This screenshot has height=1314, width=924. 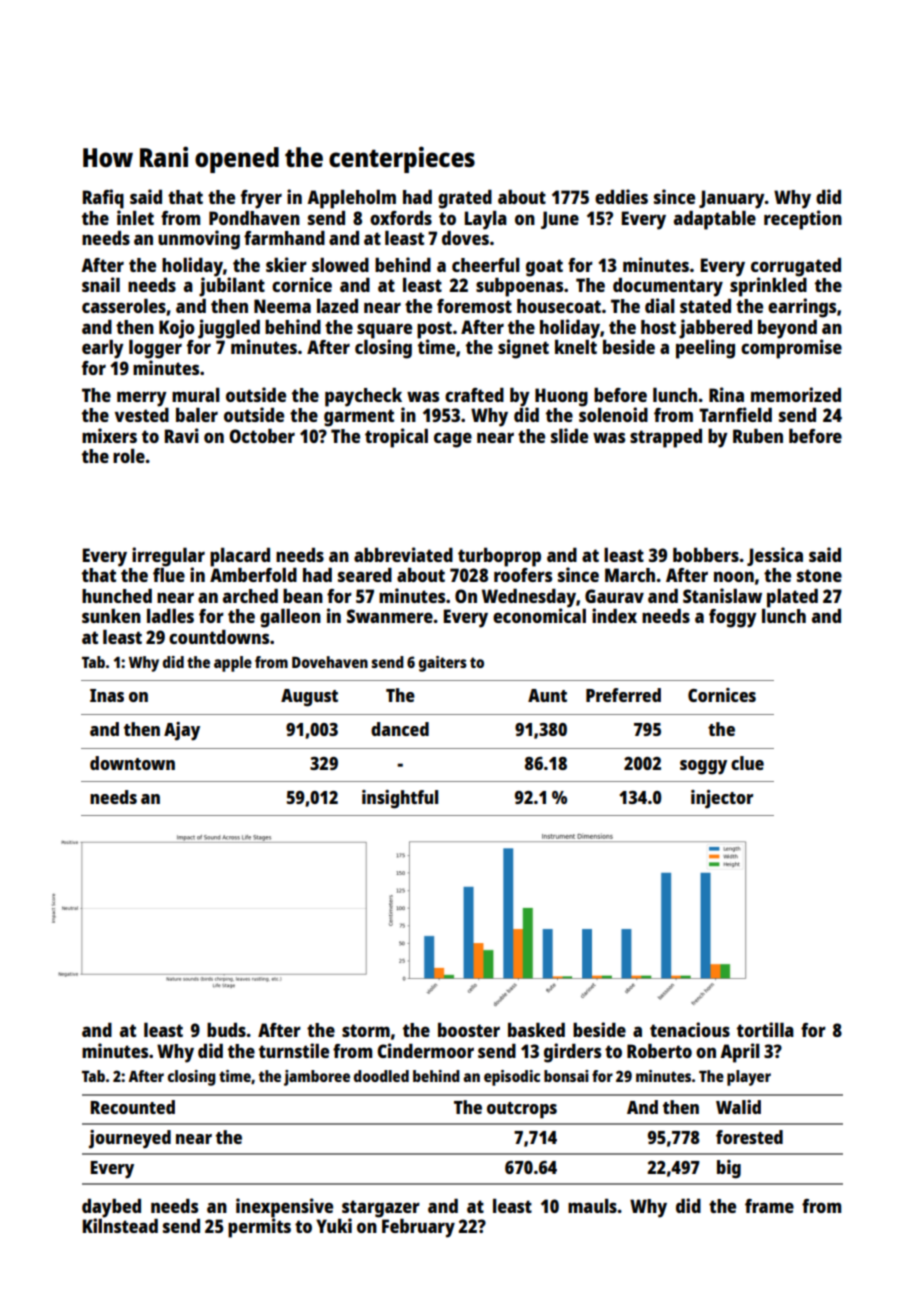 What do you see at coordinates (465, 199) in the screenshot?
I see `grated` at bounding box center [465, 199].
